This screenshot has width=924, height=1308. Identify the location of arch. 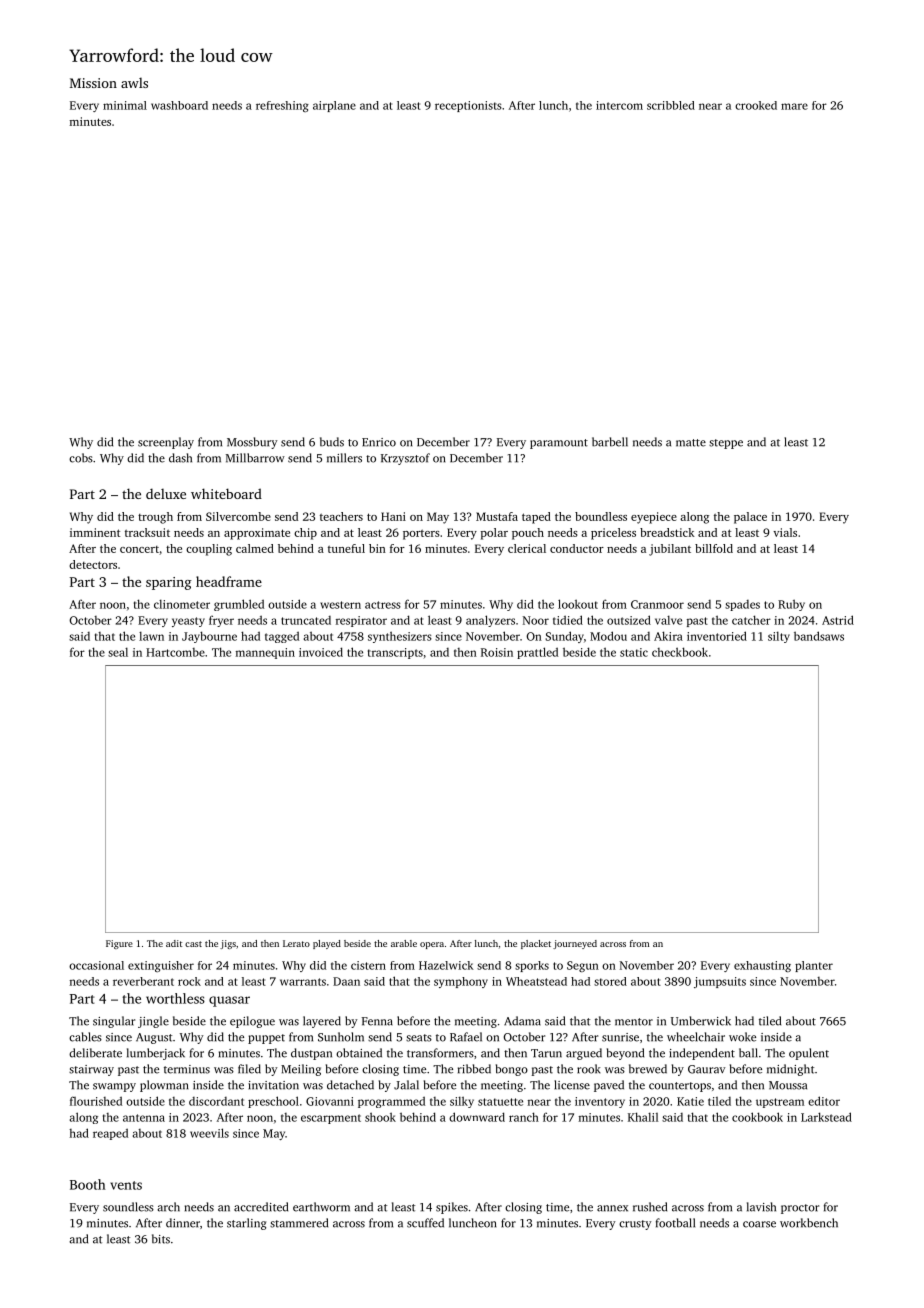
(168, 1207).
